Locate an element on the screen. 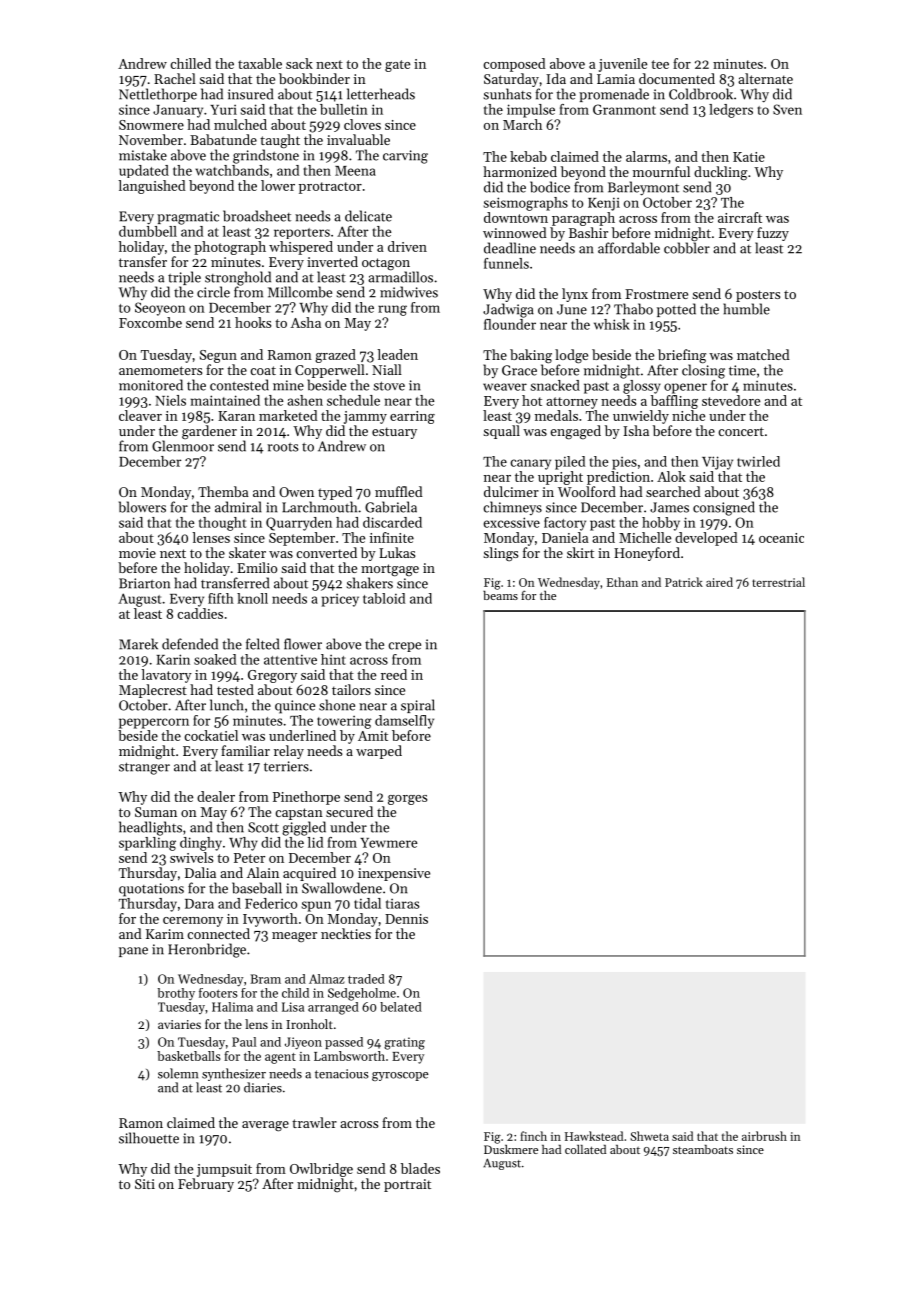 The width and height of the screenshot is (924, 1308). child is located at coordinates (295, 993).
